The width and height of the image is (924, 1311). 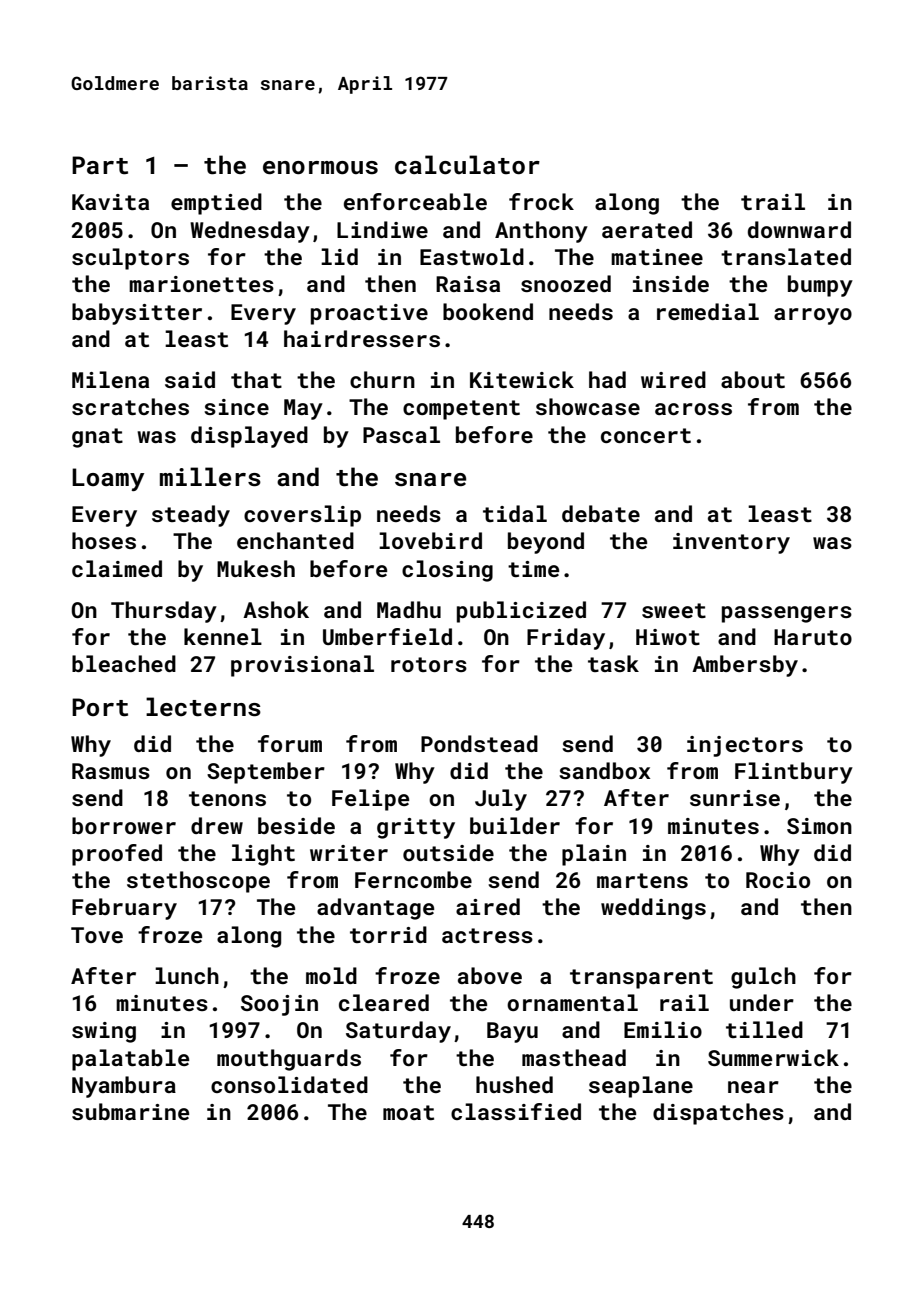 I want to click on across, so click(x=693, y=409).
